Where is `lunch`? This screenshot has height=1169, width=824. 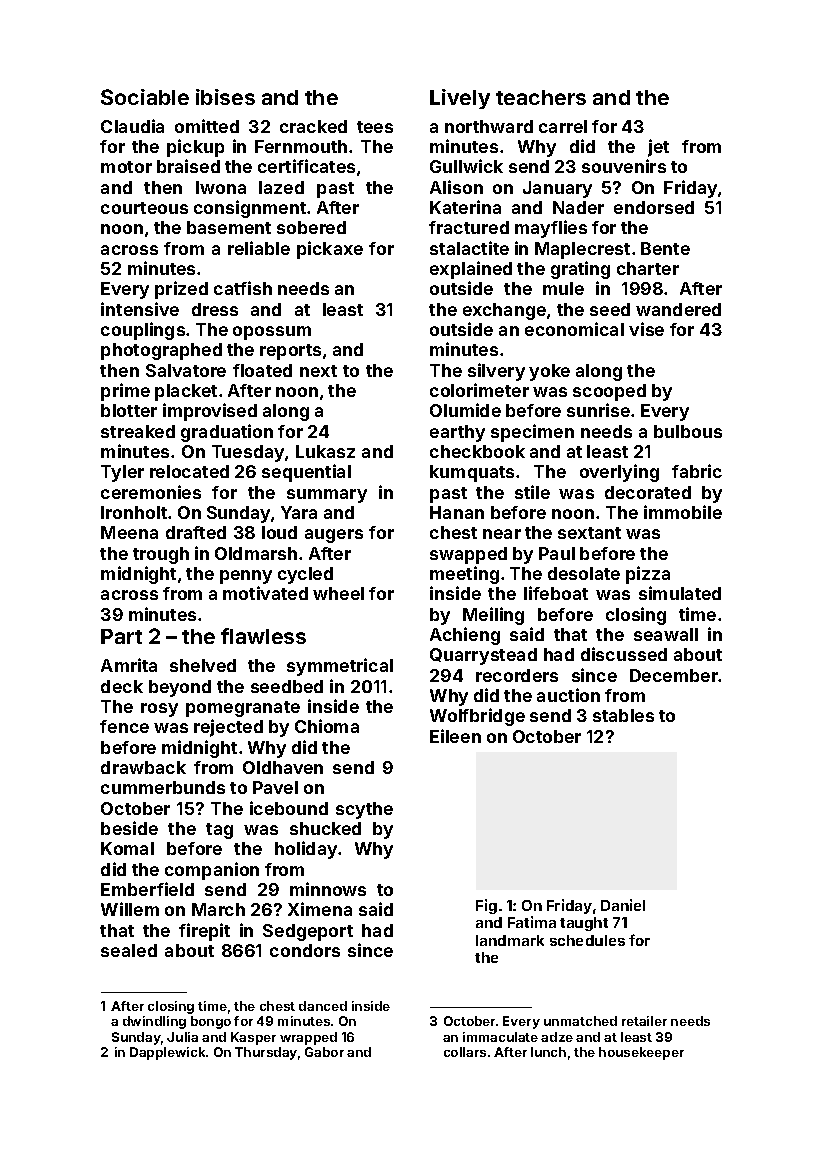
lunch is located at coordinates (548, 1052).
